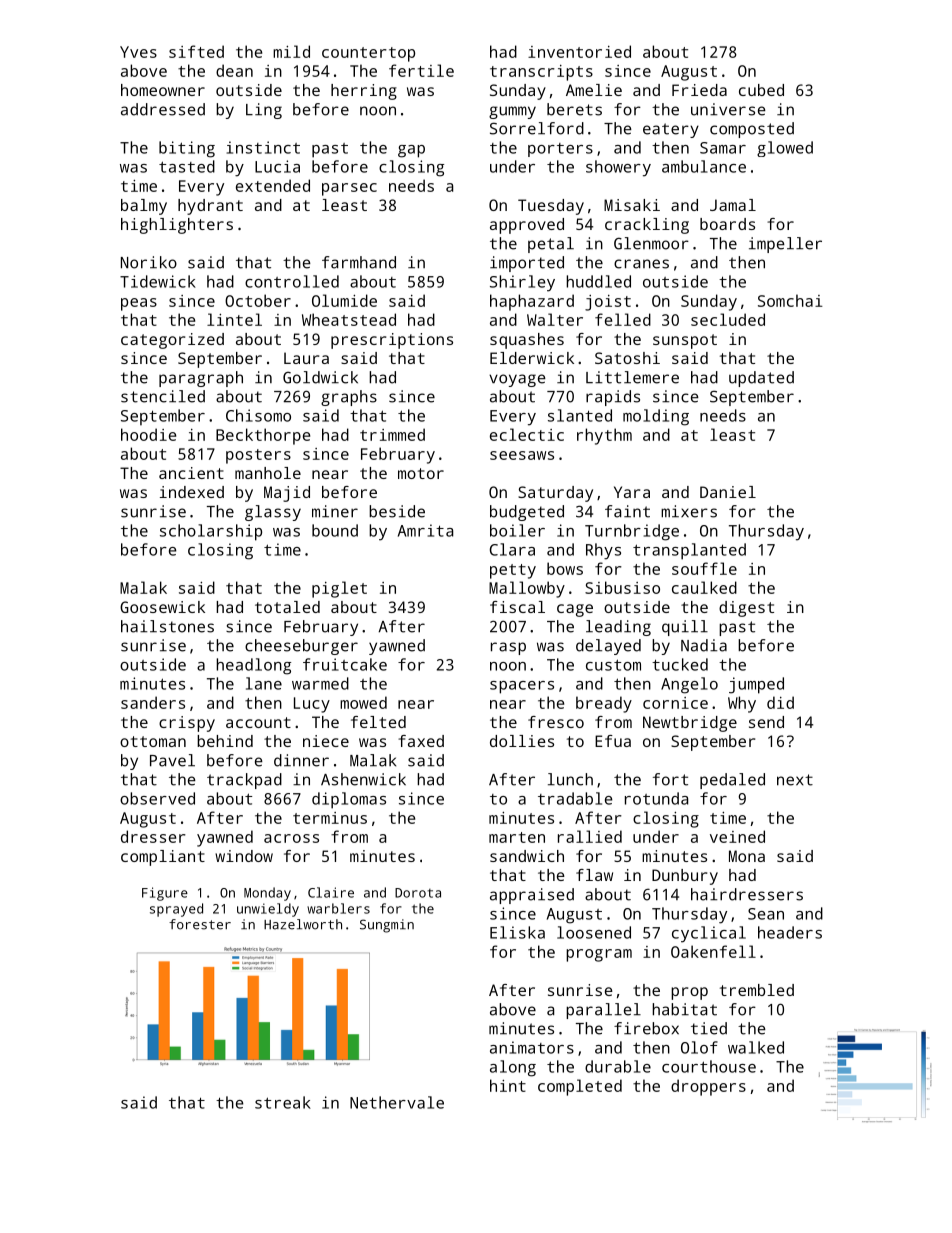 This screenshot has height=1233, width=952. What do you see at coordinates (144, 207) in the screenshot?
I see `balmy` at bounding box center [144, 207].
